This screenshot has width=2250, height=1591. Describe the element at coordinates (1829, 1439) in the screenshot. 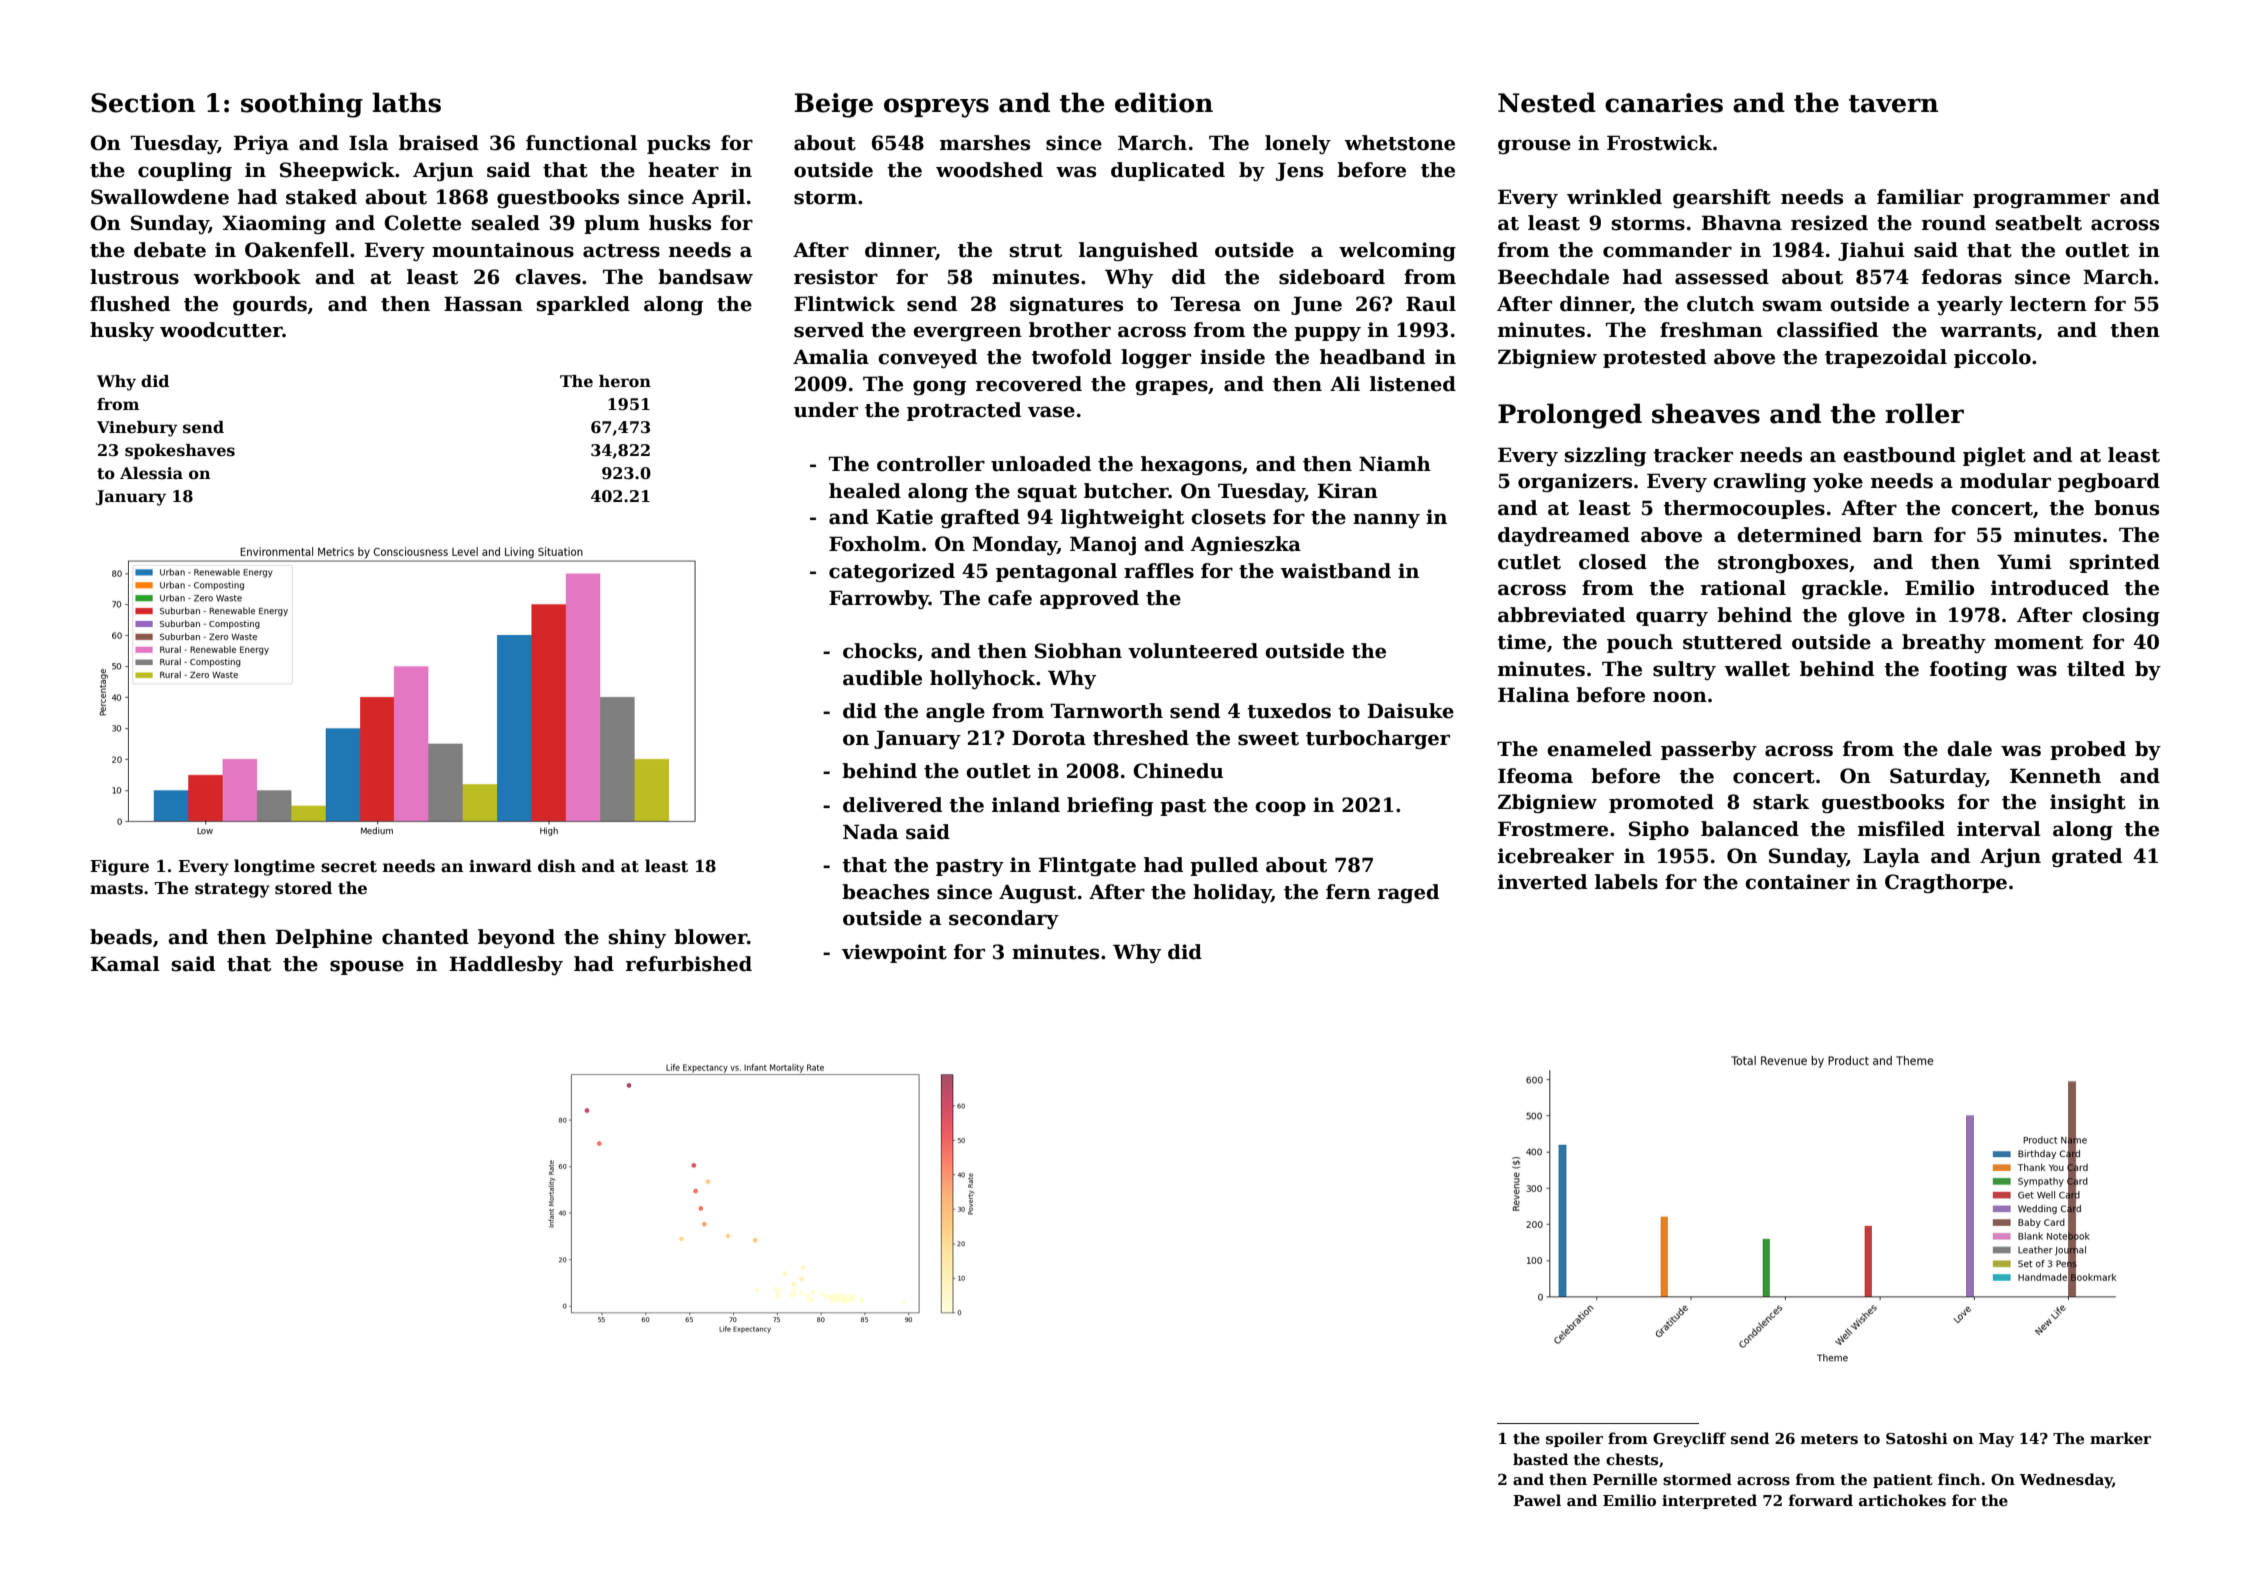

I see `meters` at that location.
